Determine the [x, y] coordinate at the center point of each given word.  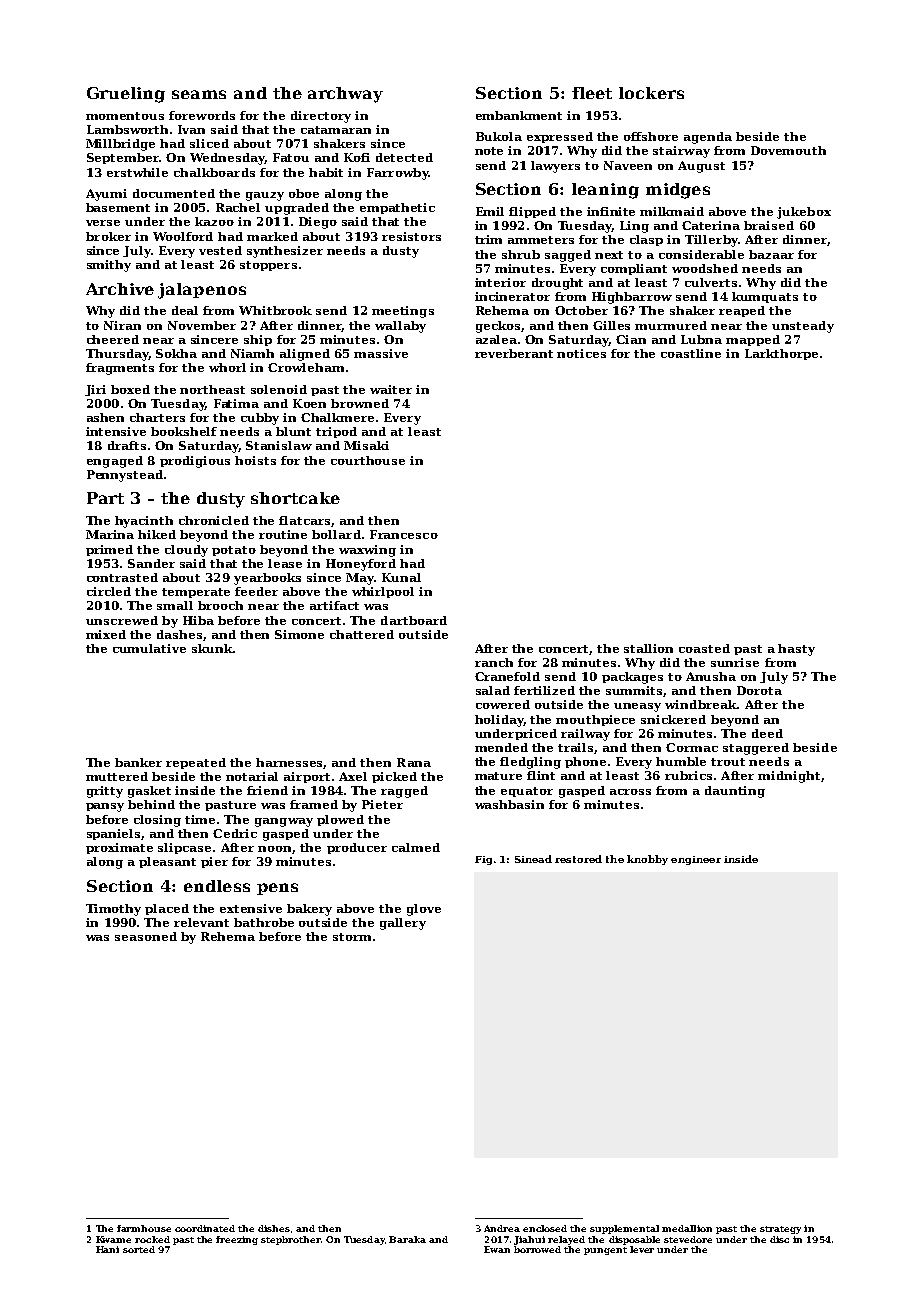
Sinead [533, 859]
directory [321, 117]
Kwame [113, 1239]
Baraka [407, 1239]
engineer [696, 860]
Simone [299, 634]
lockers [651, 93]
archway [345, 95]
